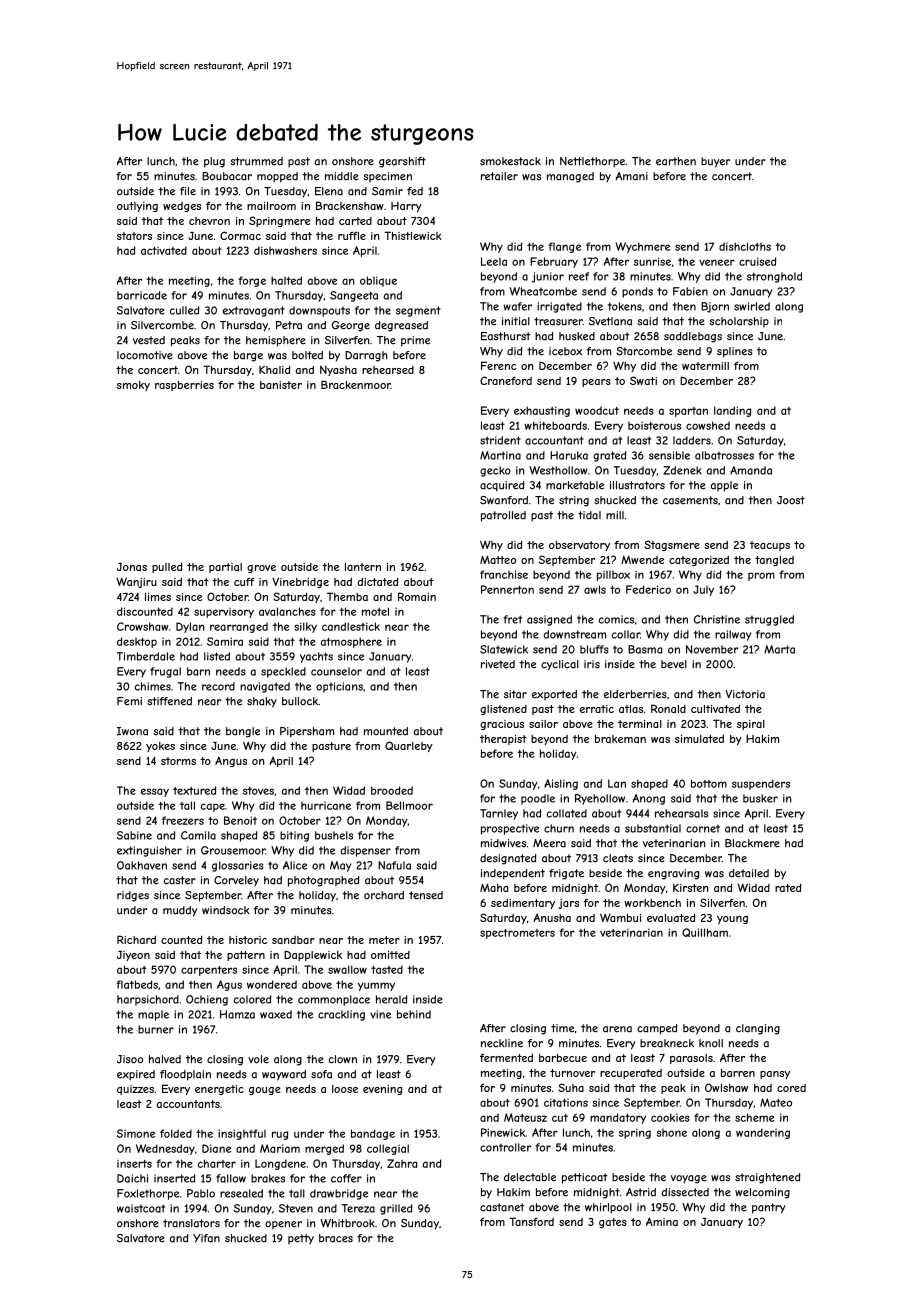 The height and width of the image is (1308, 924). I want to click on buyer, so click(715, 162).
